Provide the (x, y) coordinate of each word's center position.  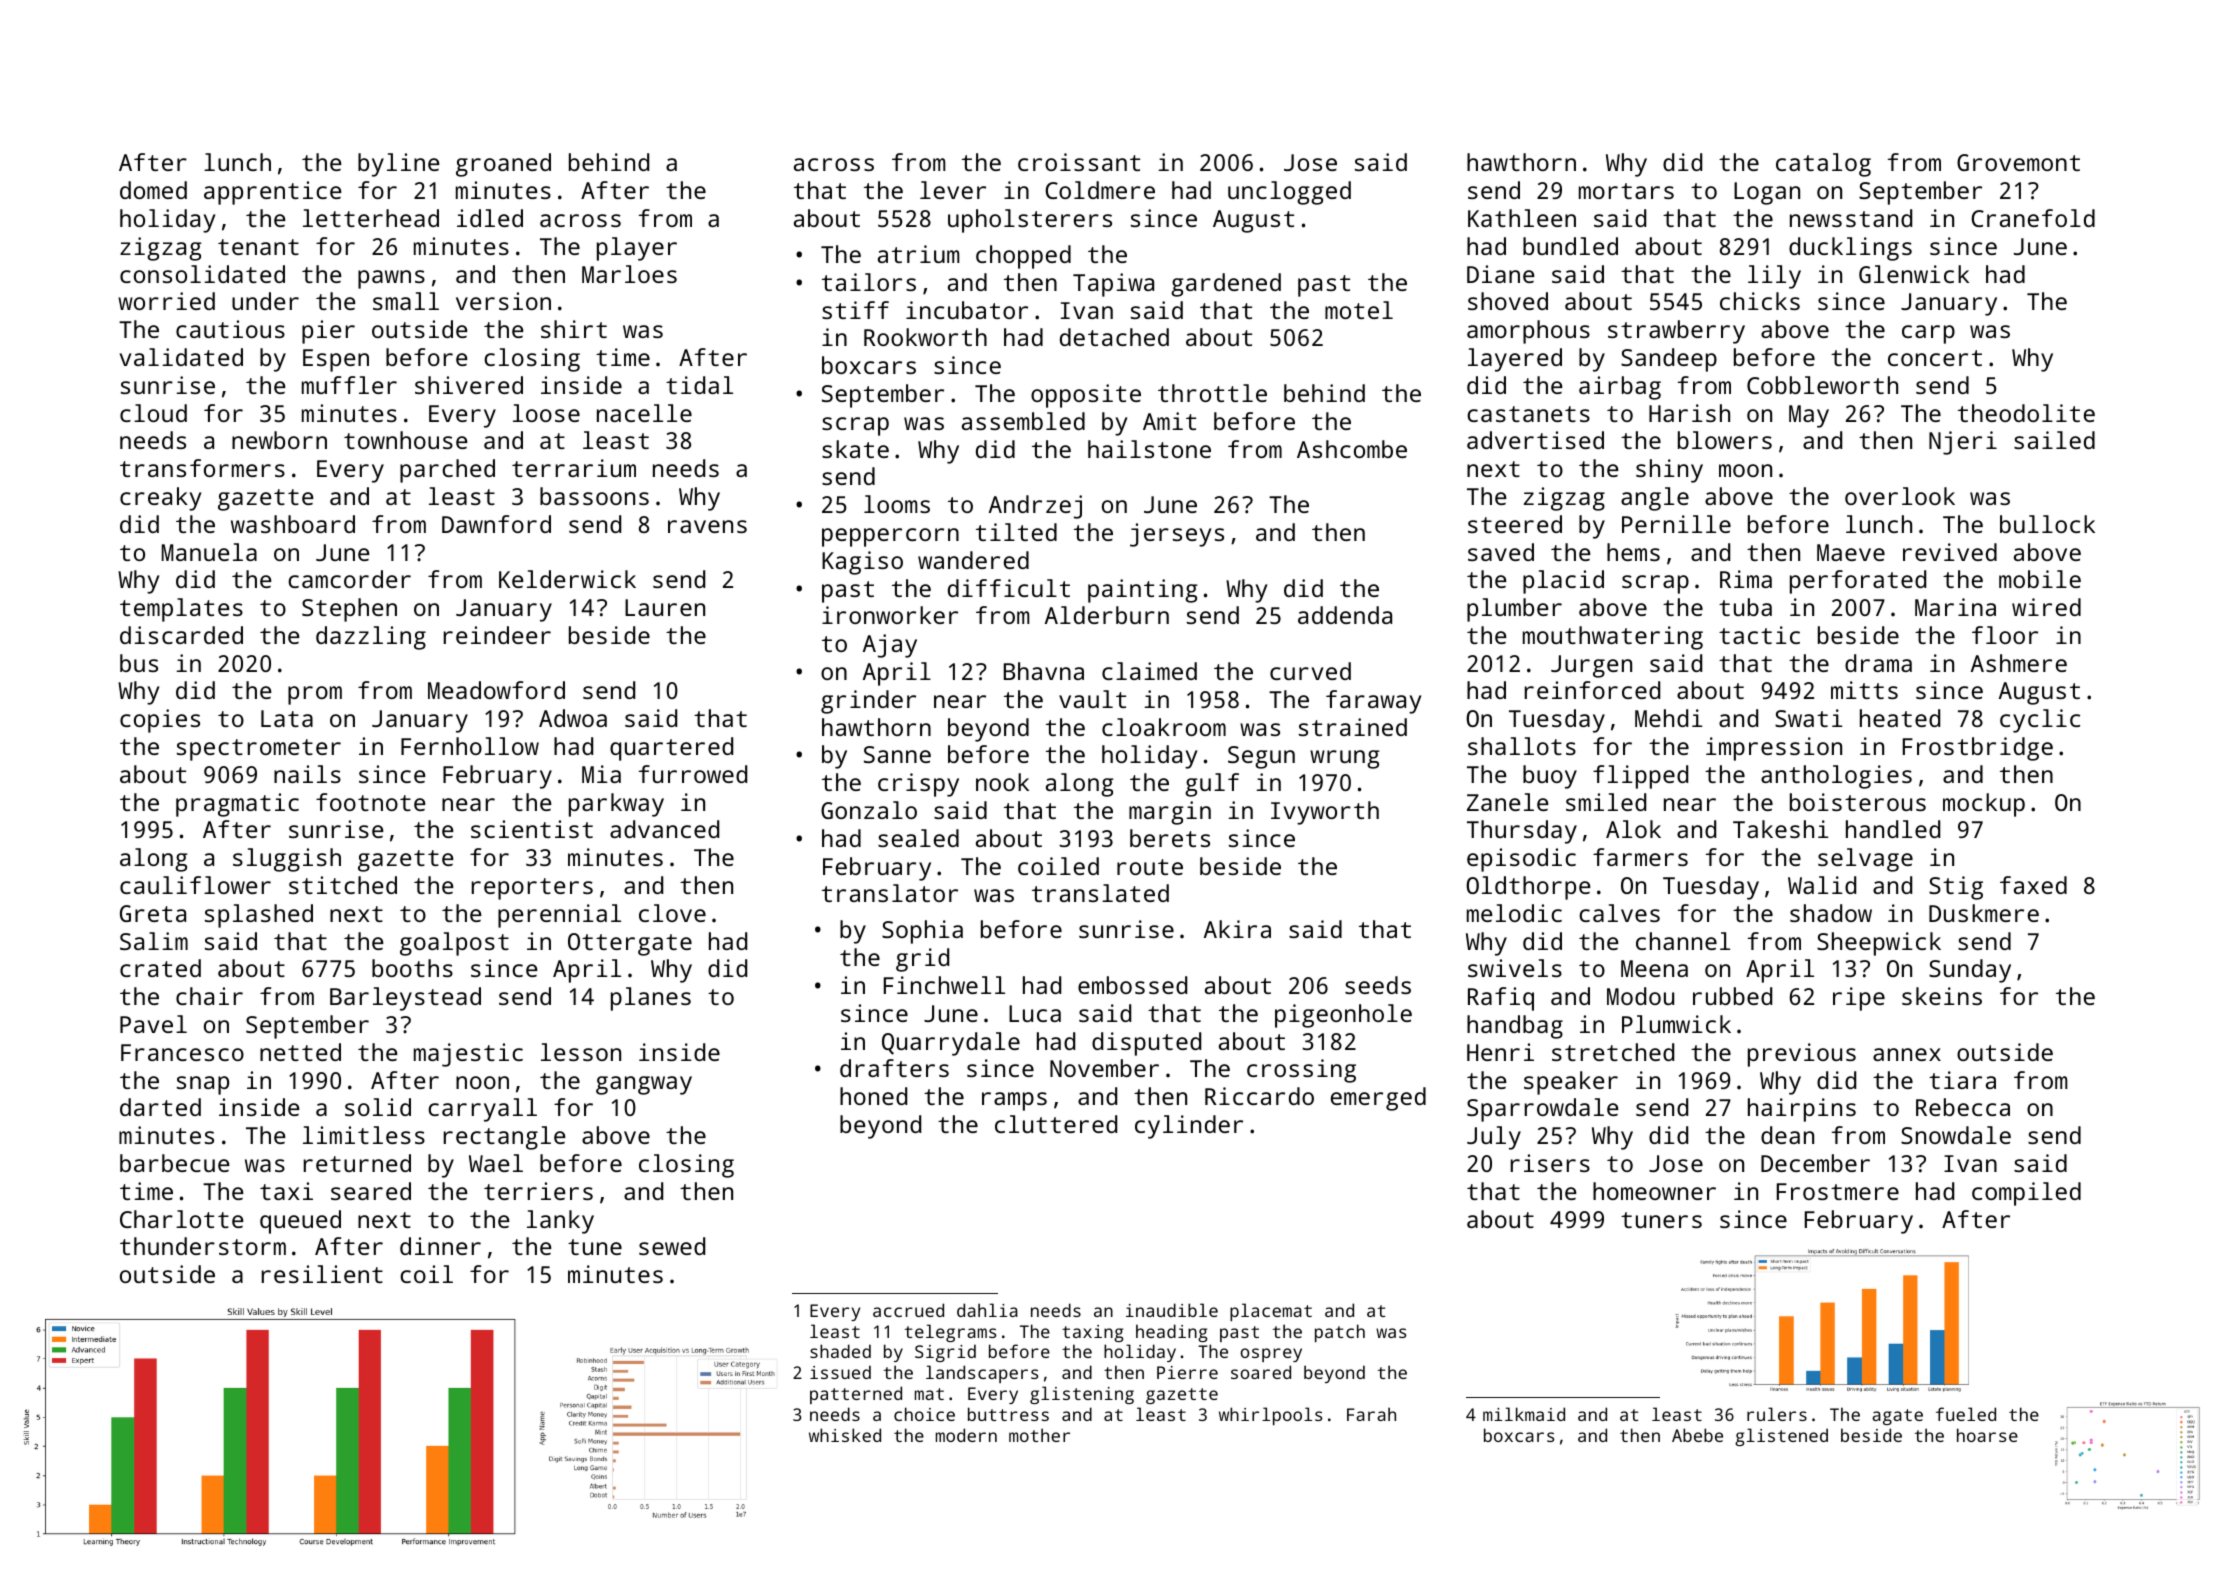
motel (1359, 310)
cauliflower (195, 885)
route (1150, 867)
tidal (699, 385)
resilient (322, 1274)
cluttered (1056, 1124)
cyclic (2040, 721)
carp (1928, 334)
